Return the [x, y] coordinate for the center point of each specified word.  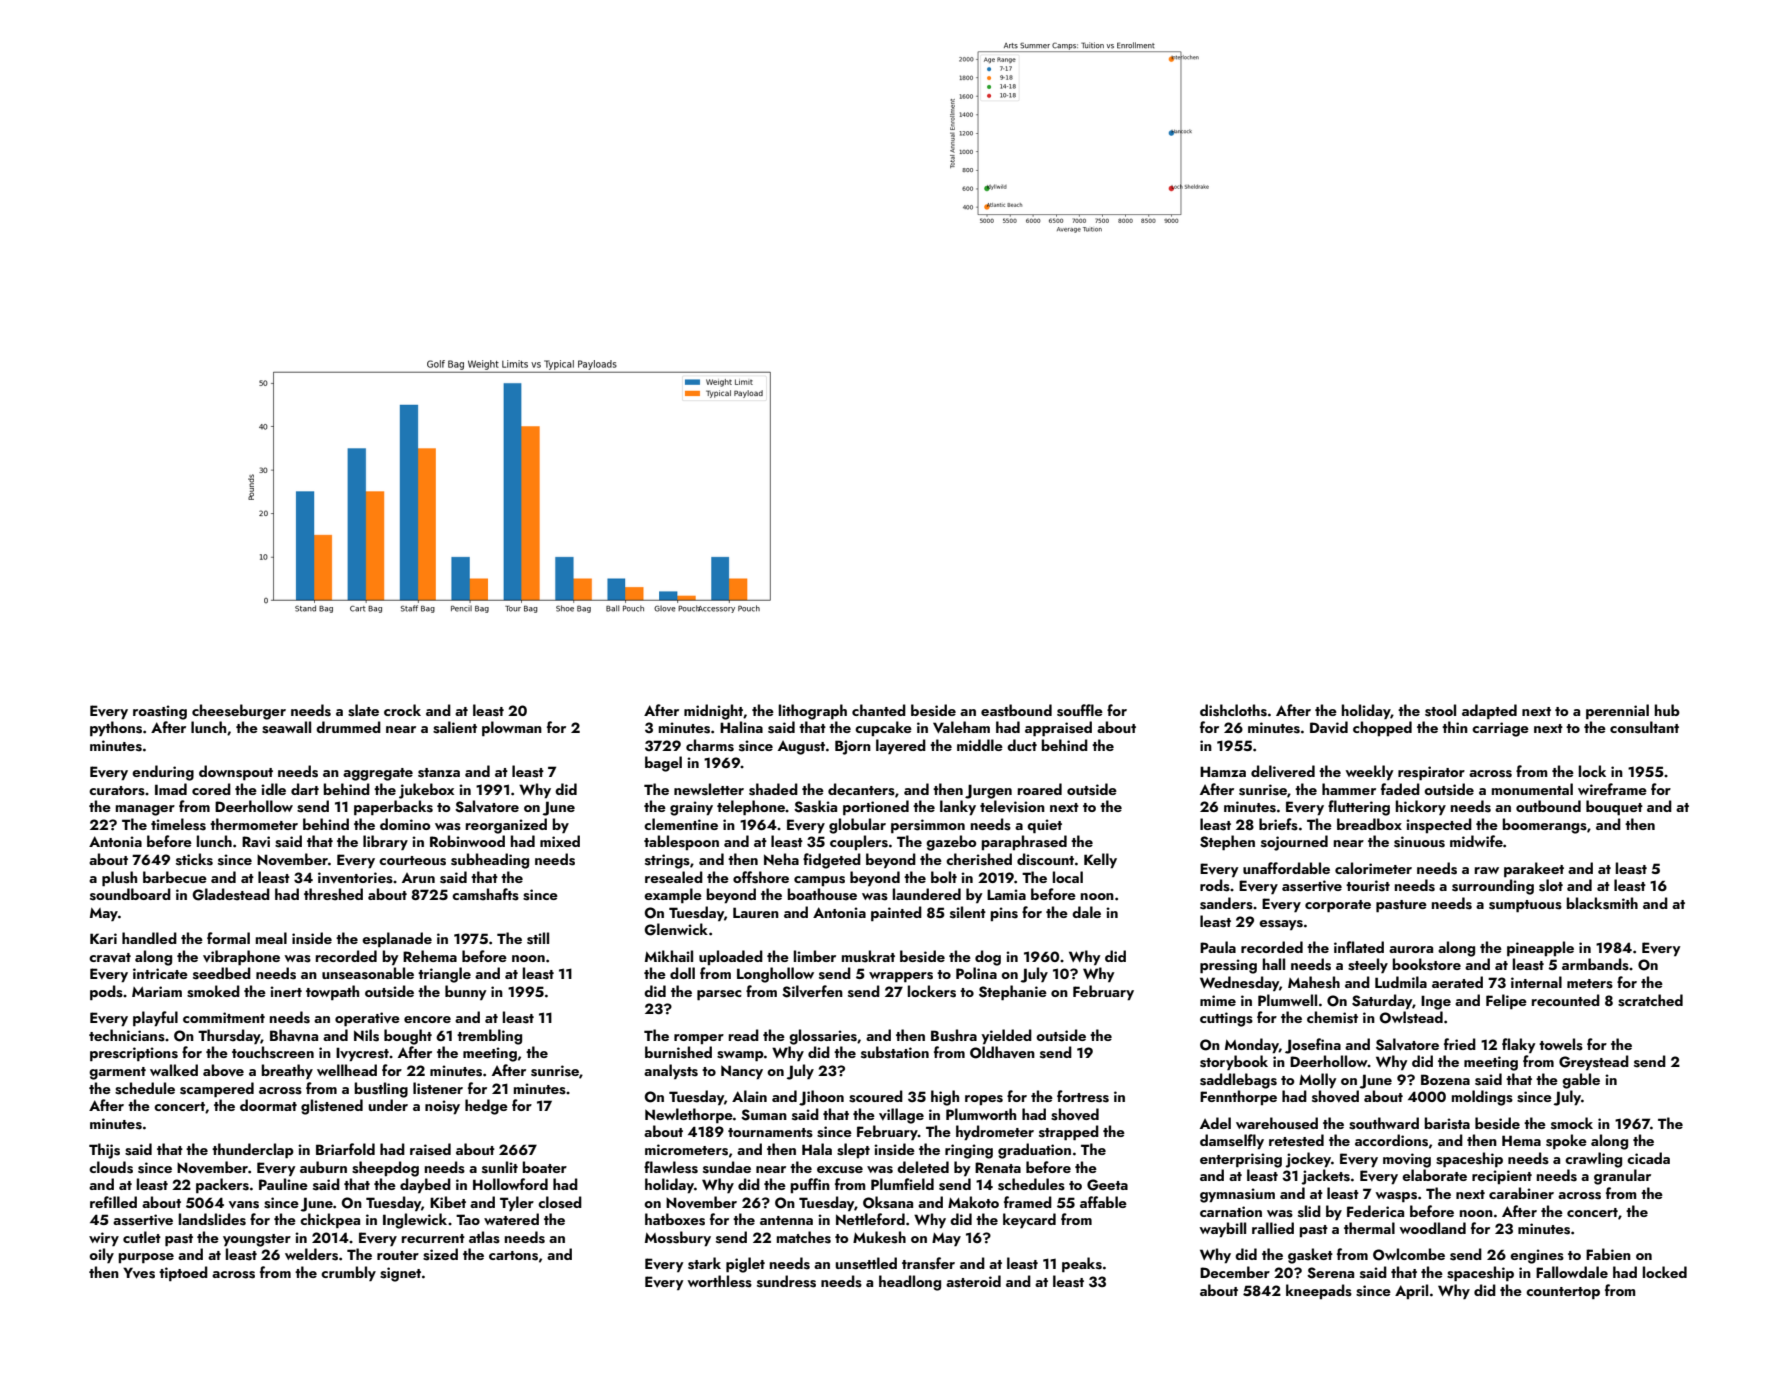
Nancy [742, 1072]
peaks [1082, 1264]
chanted [879, 710]
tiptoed [183, 1273]
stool [1440, 710]
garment [117, 1073]
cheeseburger [239, 712]
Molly [1318, 1080]
